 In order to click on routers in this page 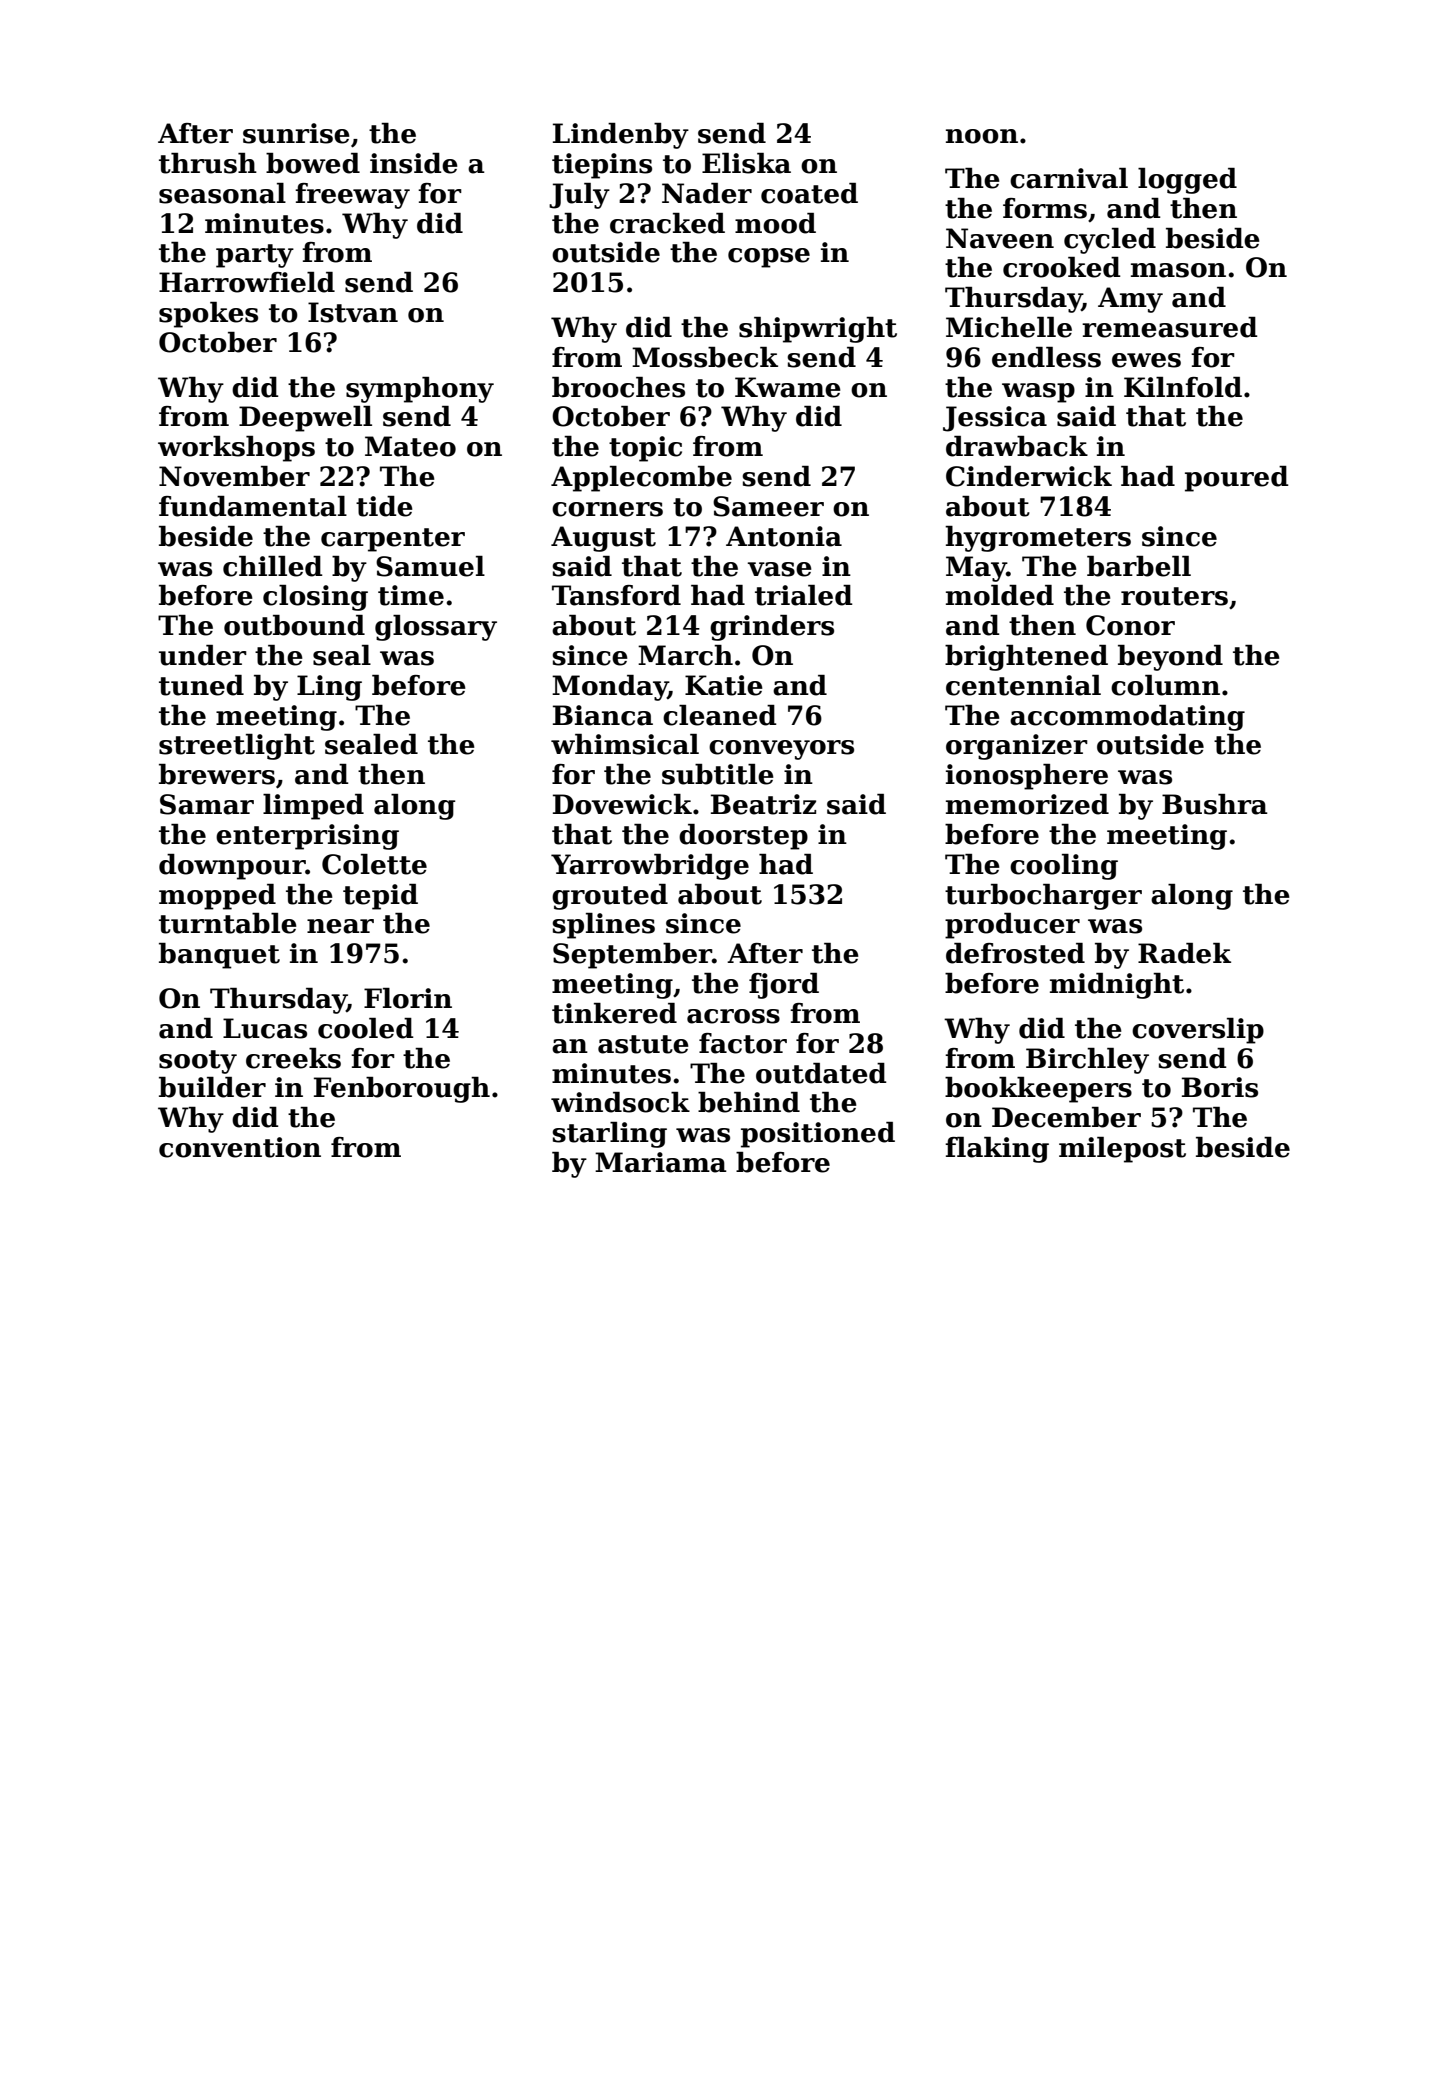, I will do `click(1174, 596)`.
